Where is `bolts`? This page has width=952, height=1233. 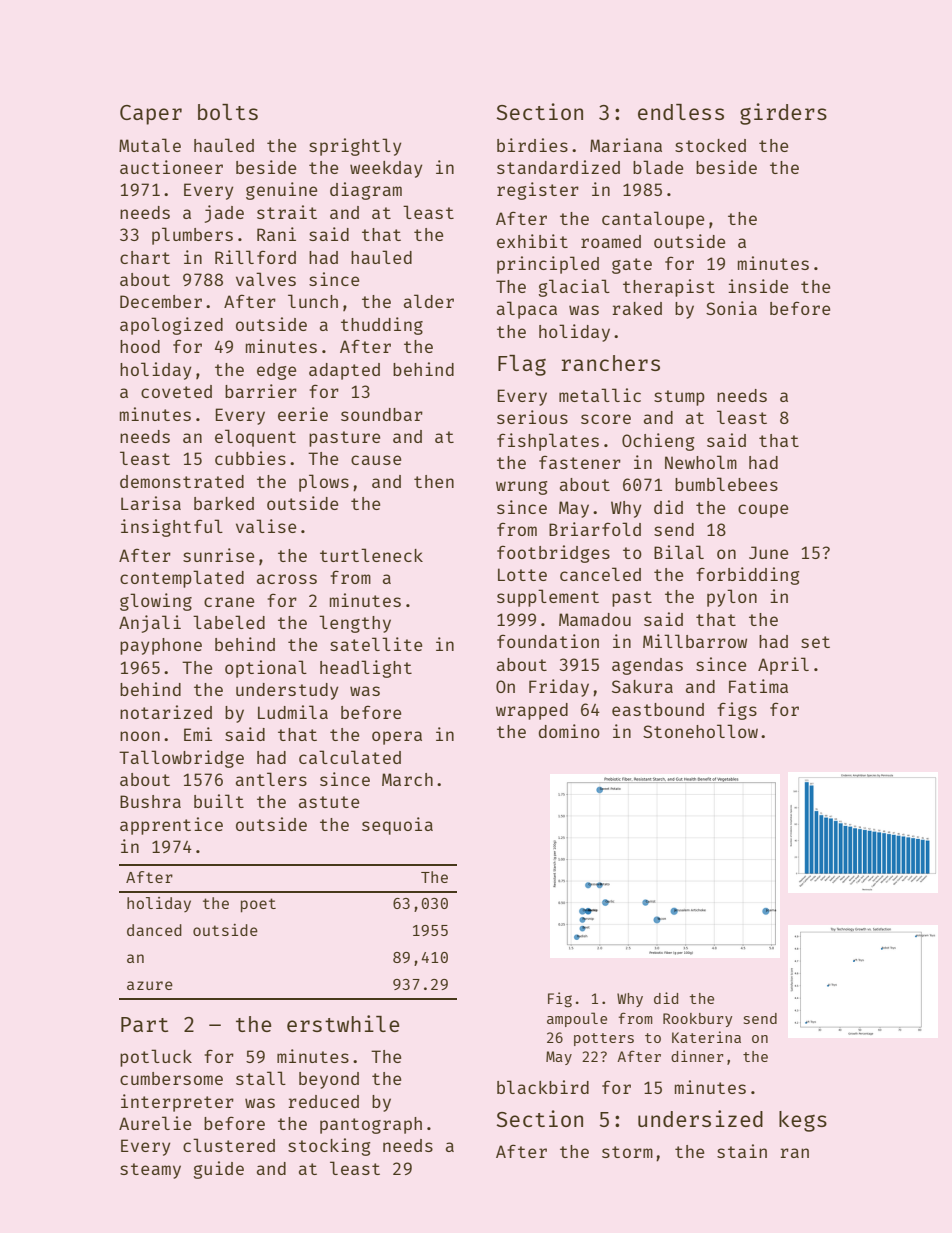
bolts is located at coordinates (228, 112).
